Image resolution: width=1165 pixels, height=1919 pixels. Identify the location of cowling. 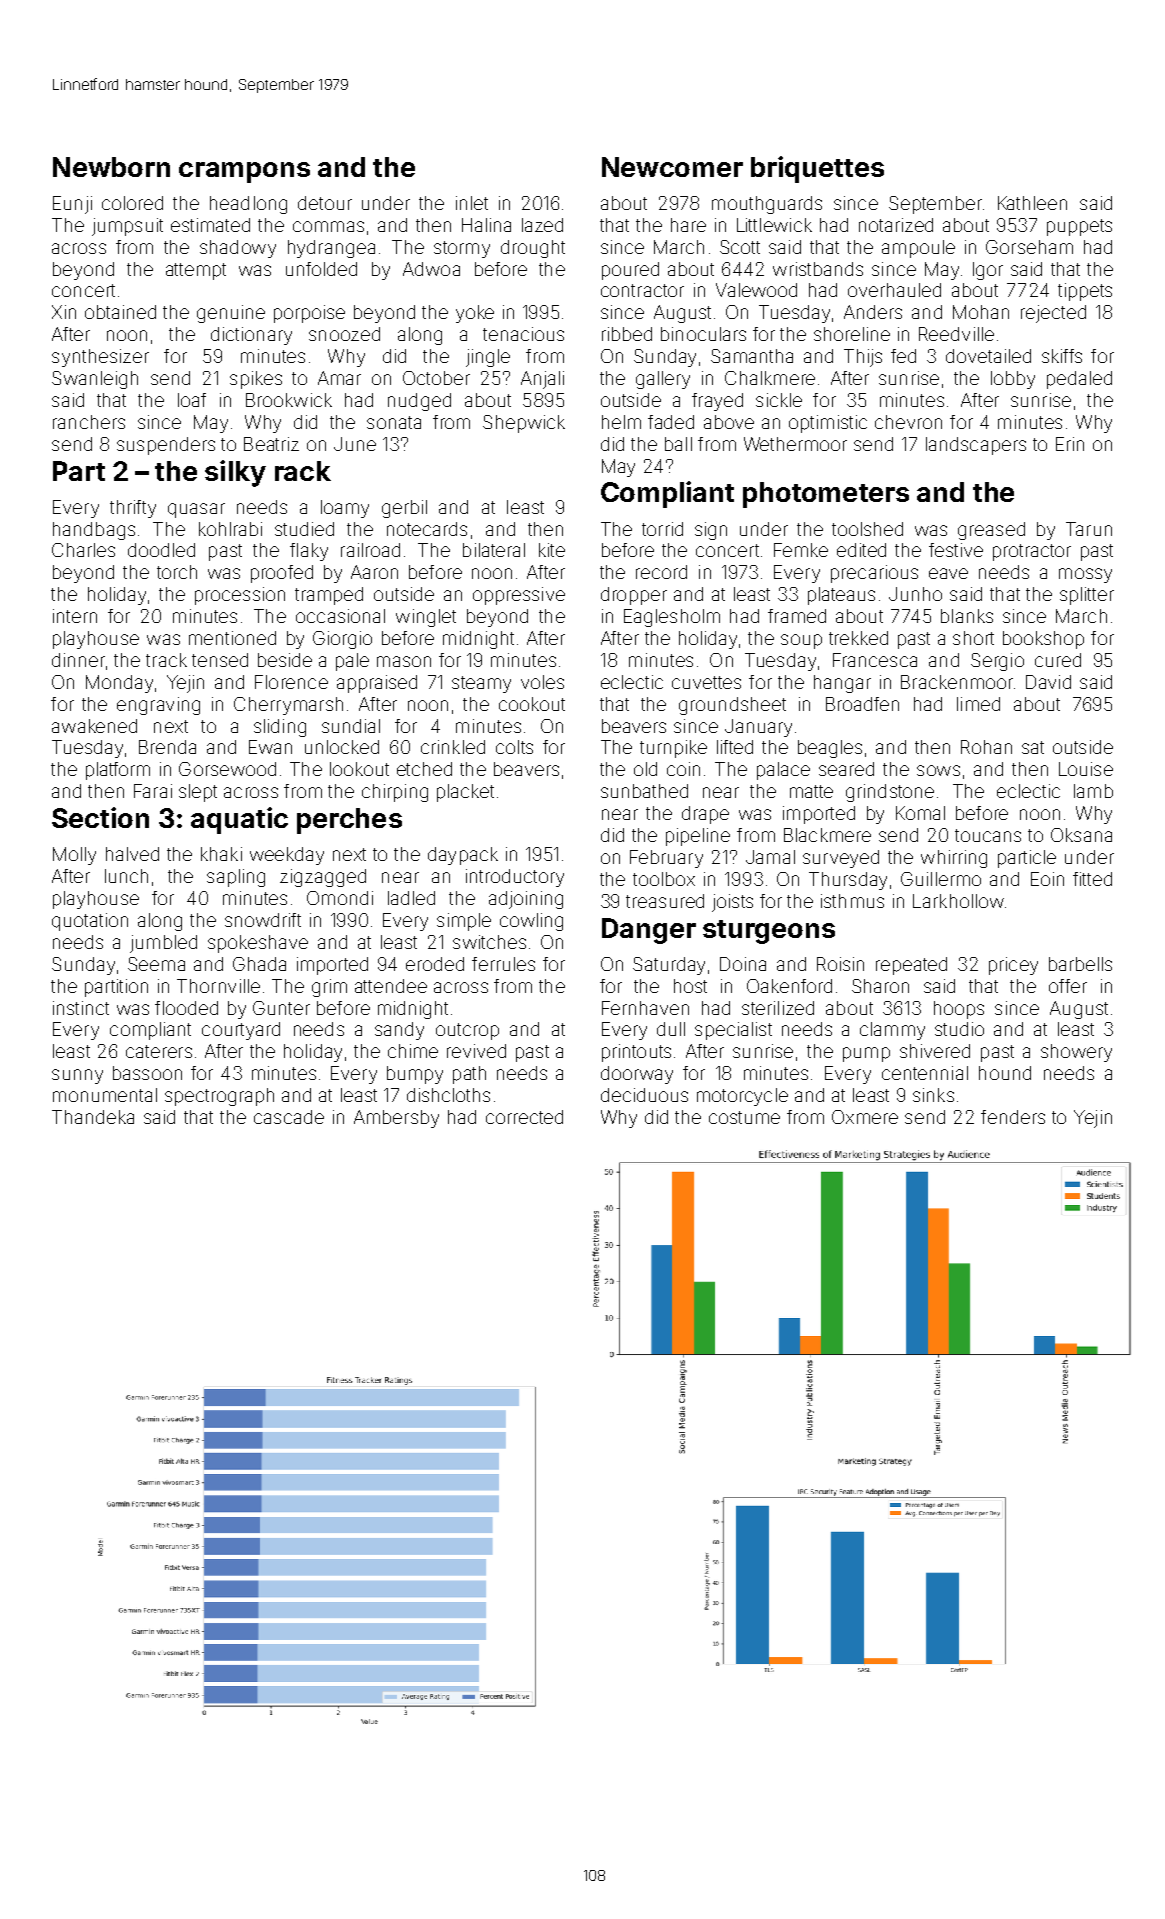
(531, 922).
